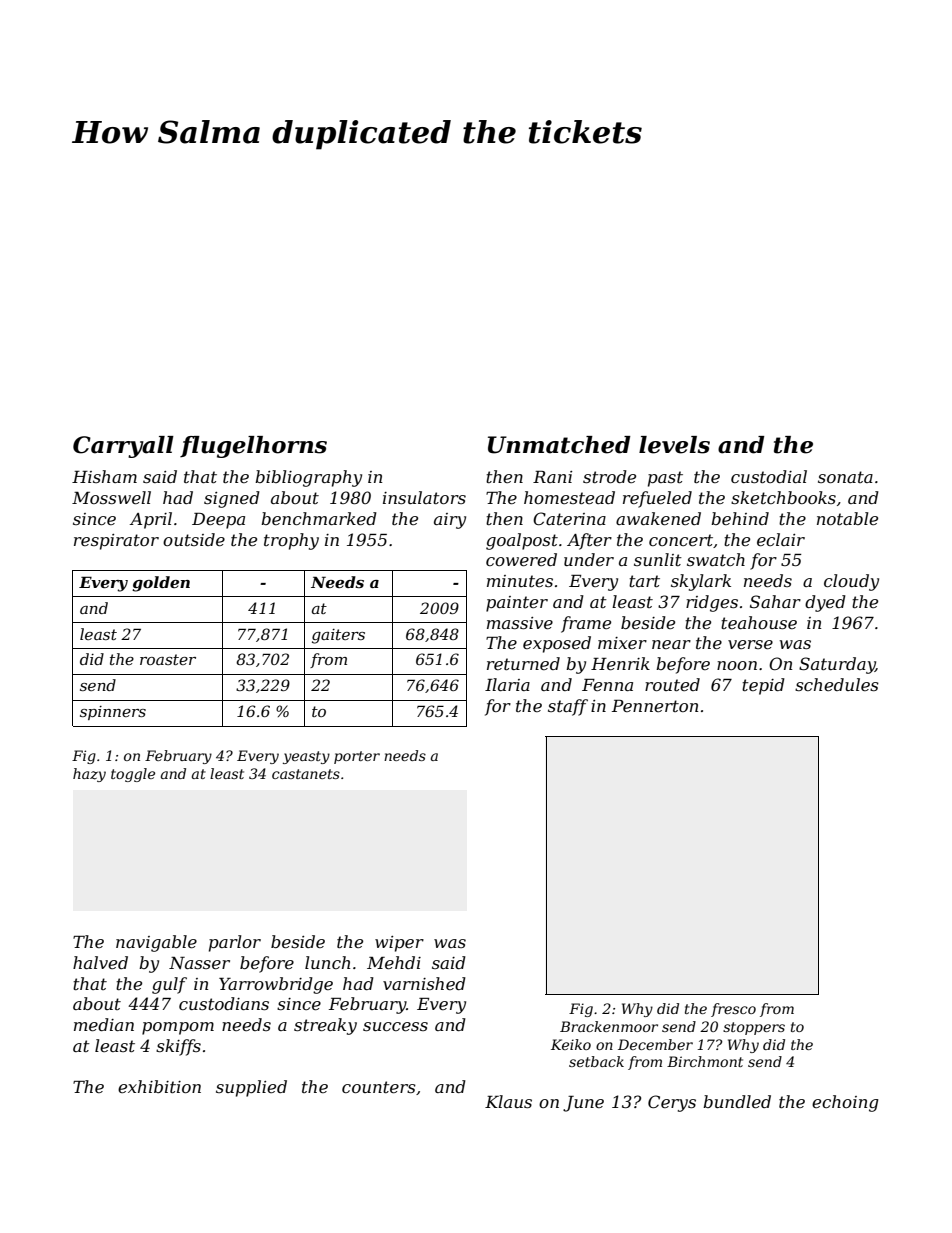 Image resolution: width=952 pixels, height=1233 pixels. Describe the element at coordinates (123, 447) in the screenshot. I see `Carryall` at that location.
